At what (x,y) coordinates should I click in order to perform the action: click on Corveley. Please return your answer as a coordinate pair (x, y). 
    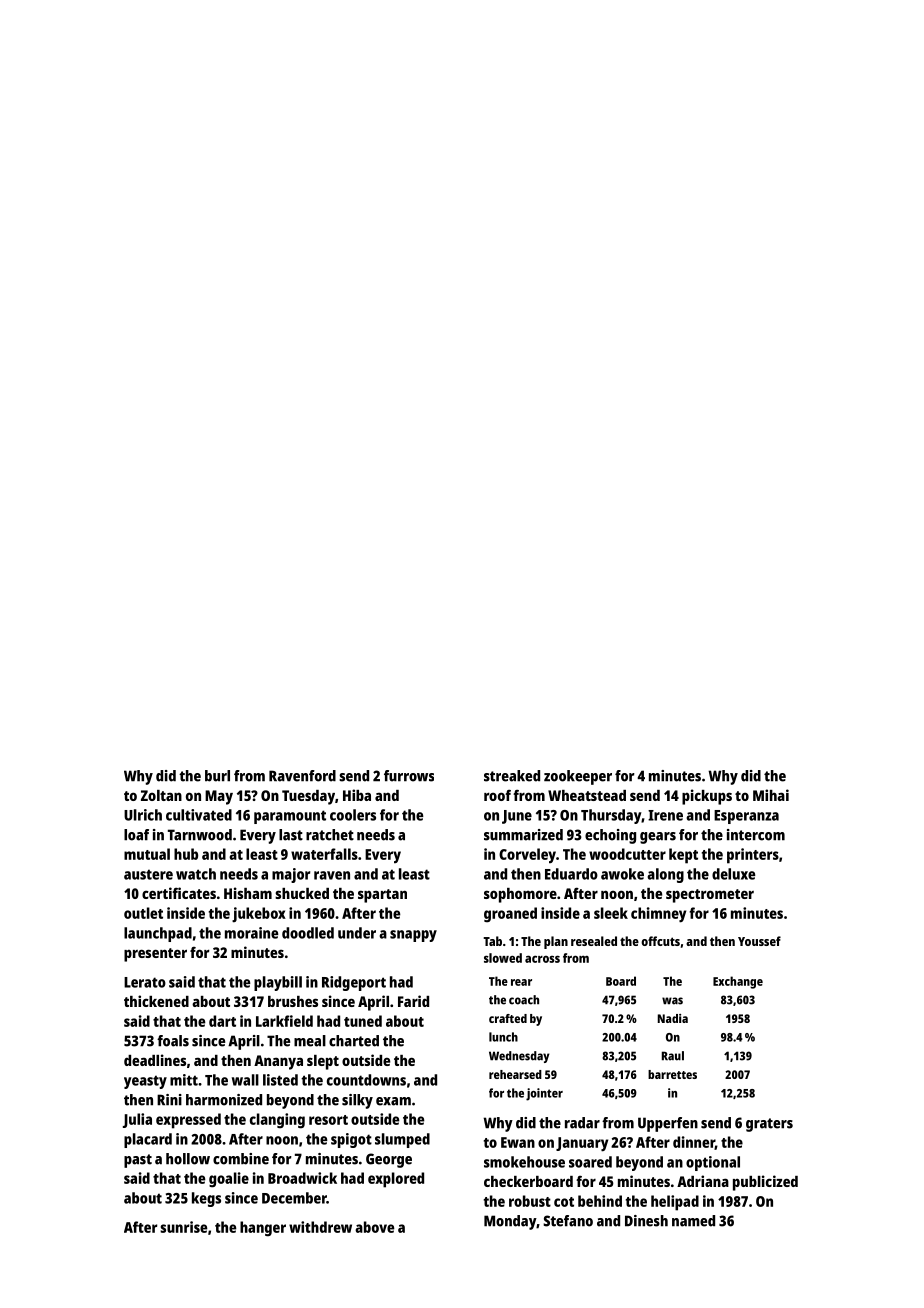
    Looking at the image, I should click on (527, 856).
